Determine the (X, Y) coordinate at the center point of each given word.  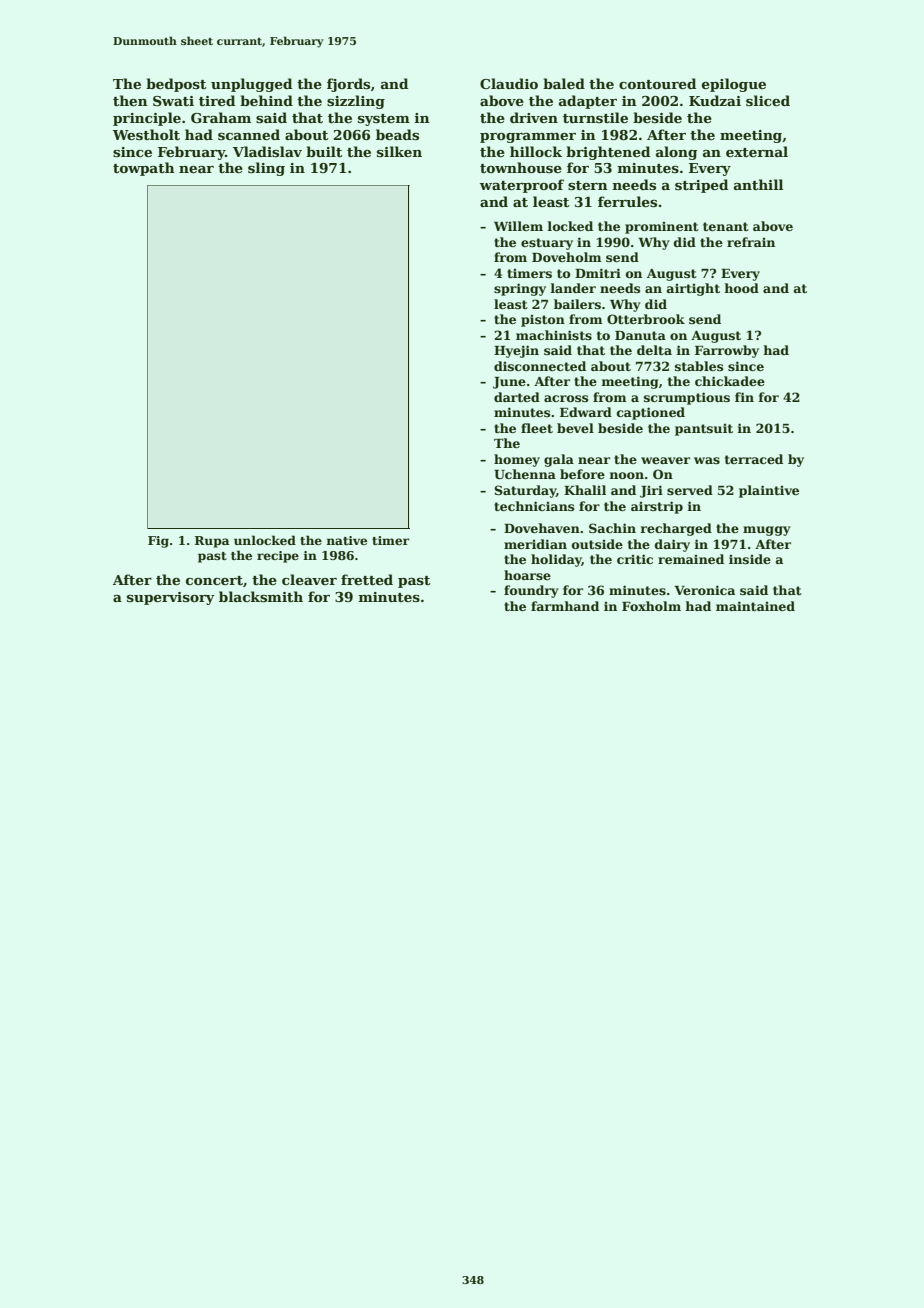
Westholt (146, 134)
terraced (754, 459)
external (757, 151)
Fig (158, 542)
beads (397, 134)
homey (517, 460)
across (566, 398)
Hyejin (516, 351)
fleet (537, 428)
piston (543, 321)
